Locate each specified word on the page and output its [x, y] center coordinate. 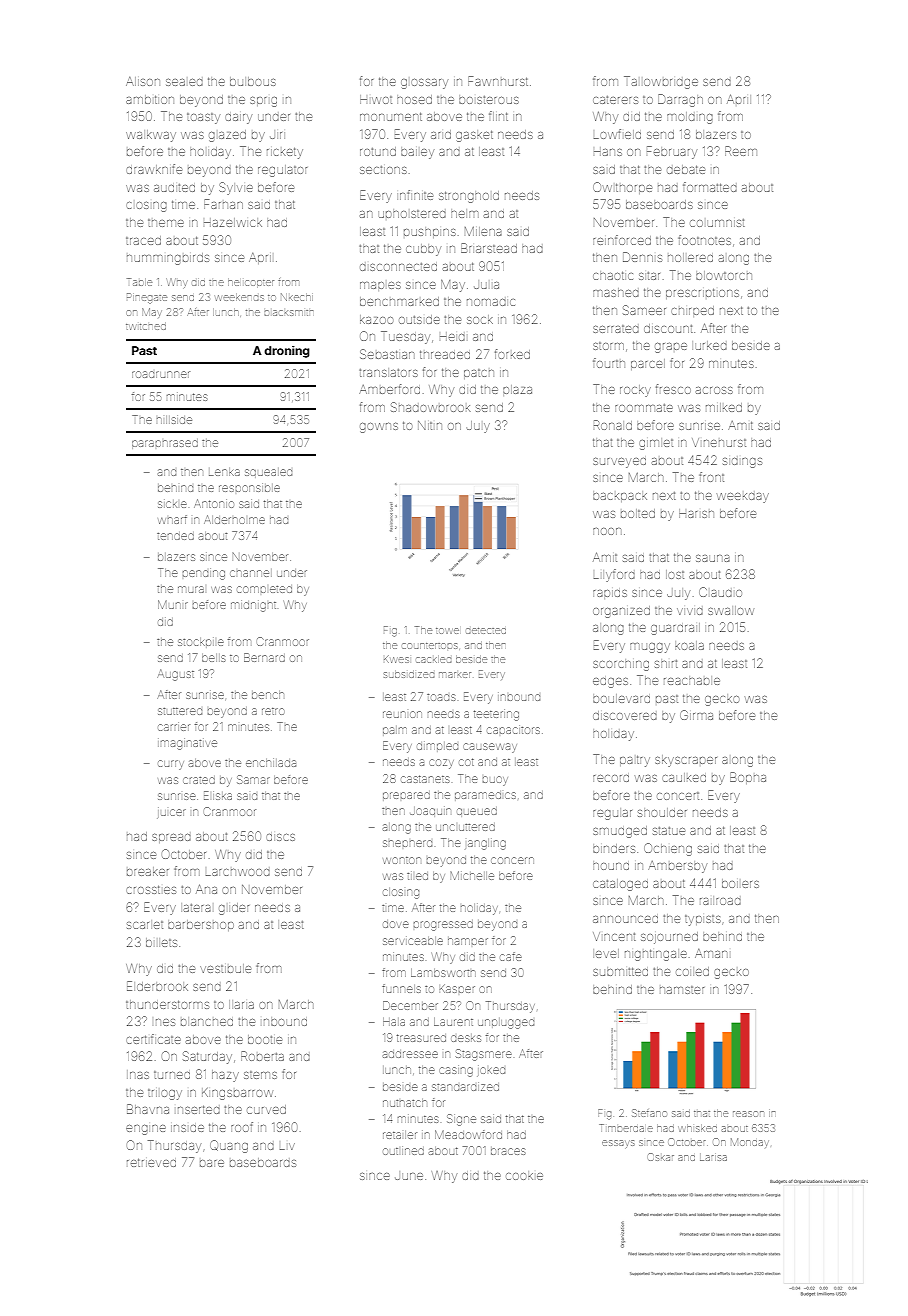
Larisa [713, 1158]
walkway [151, 136]
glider [234, 909]
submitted [620, 972]
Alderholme [234, 519]
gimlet [656, 444]
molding [690, 118]
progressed [443, 926]
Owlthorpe [622, 188]
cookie [524, 1176]
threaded [445, 355]
